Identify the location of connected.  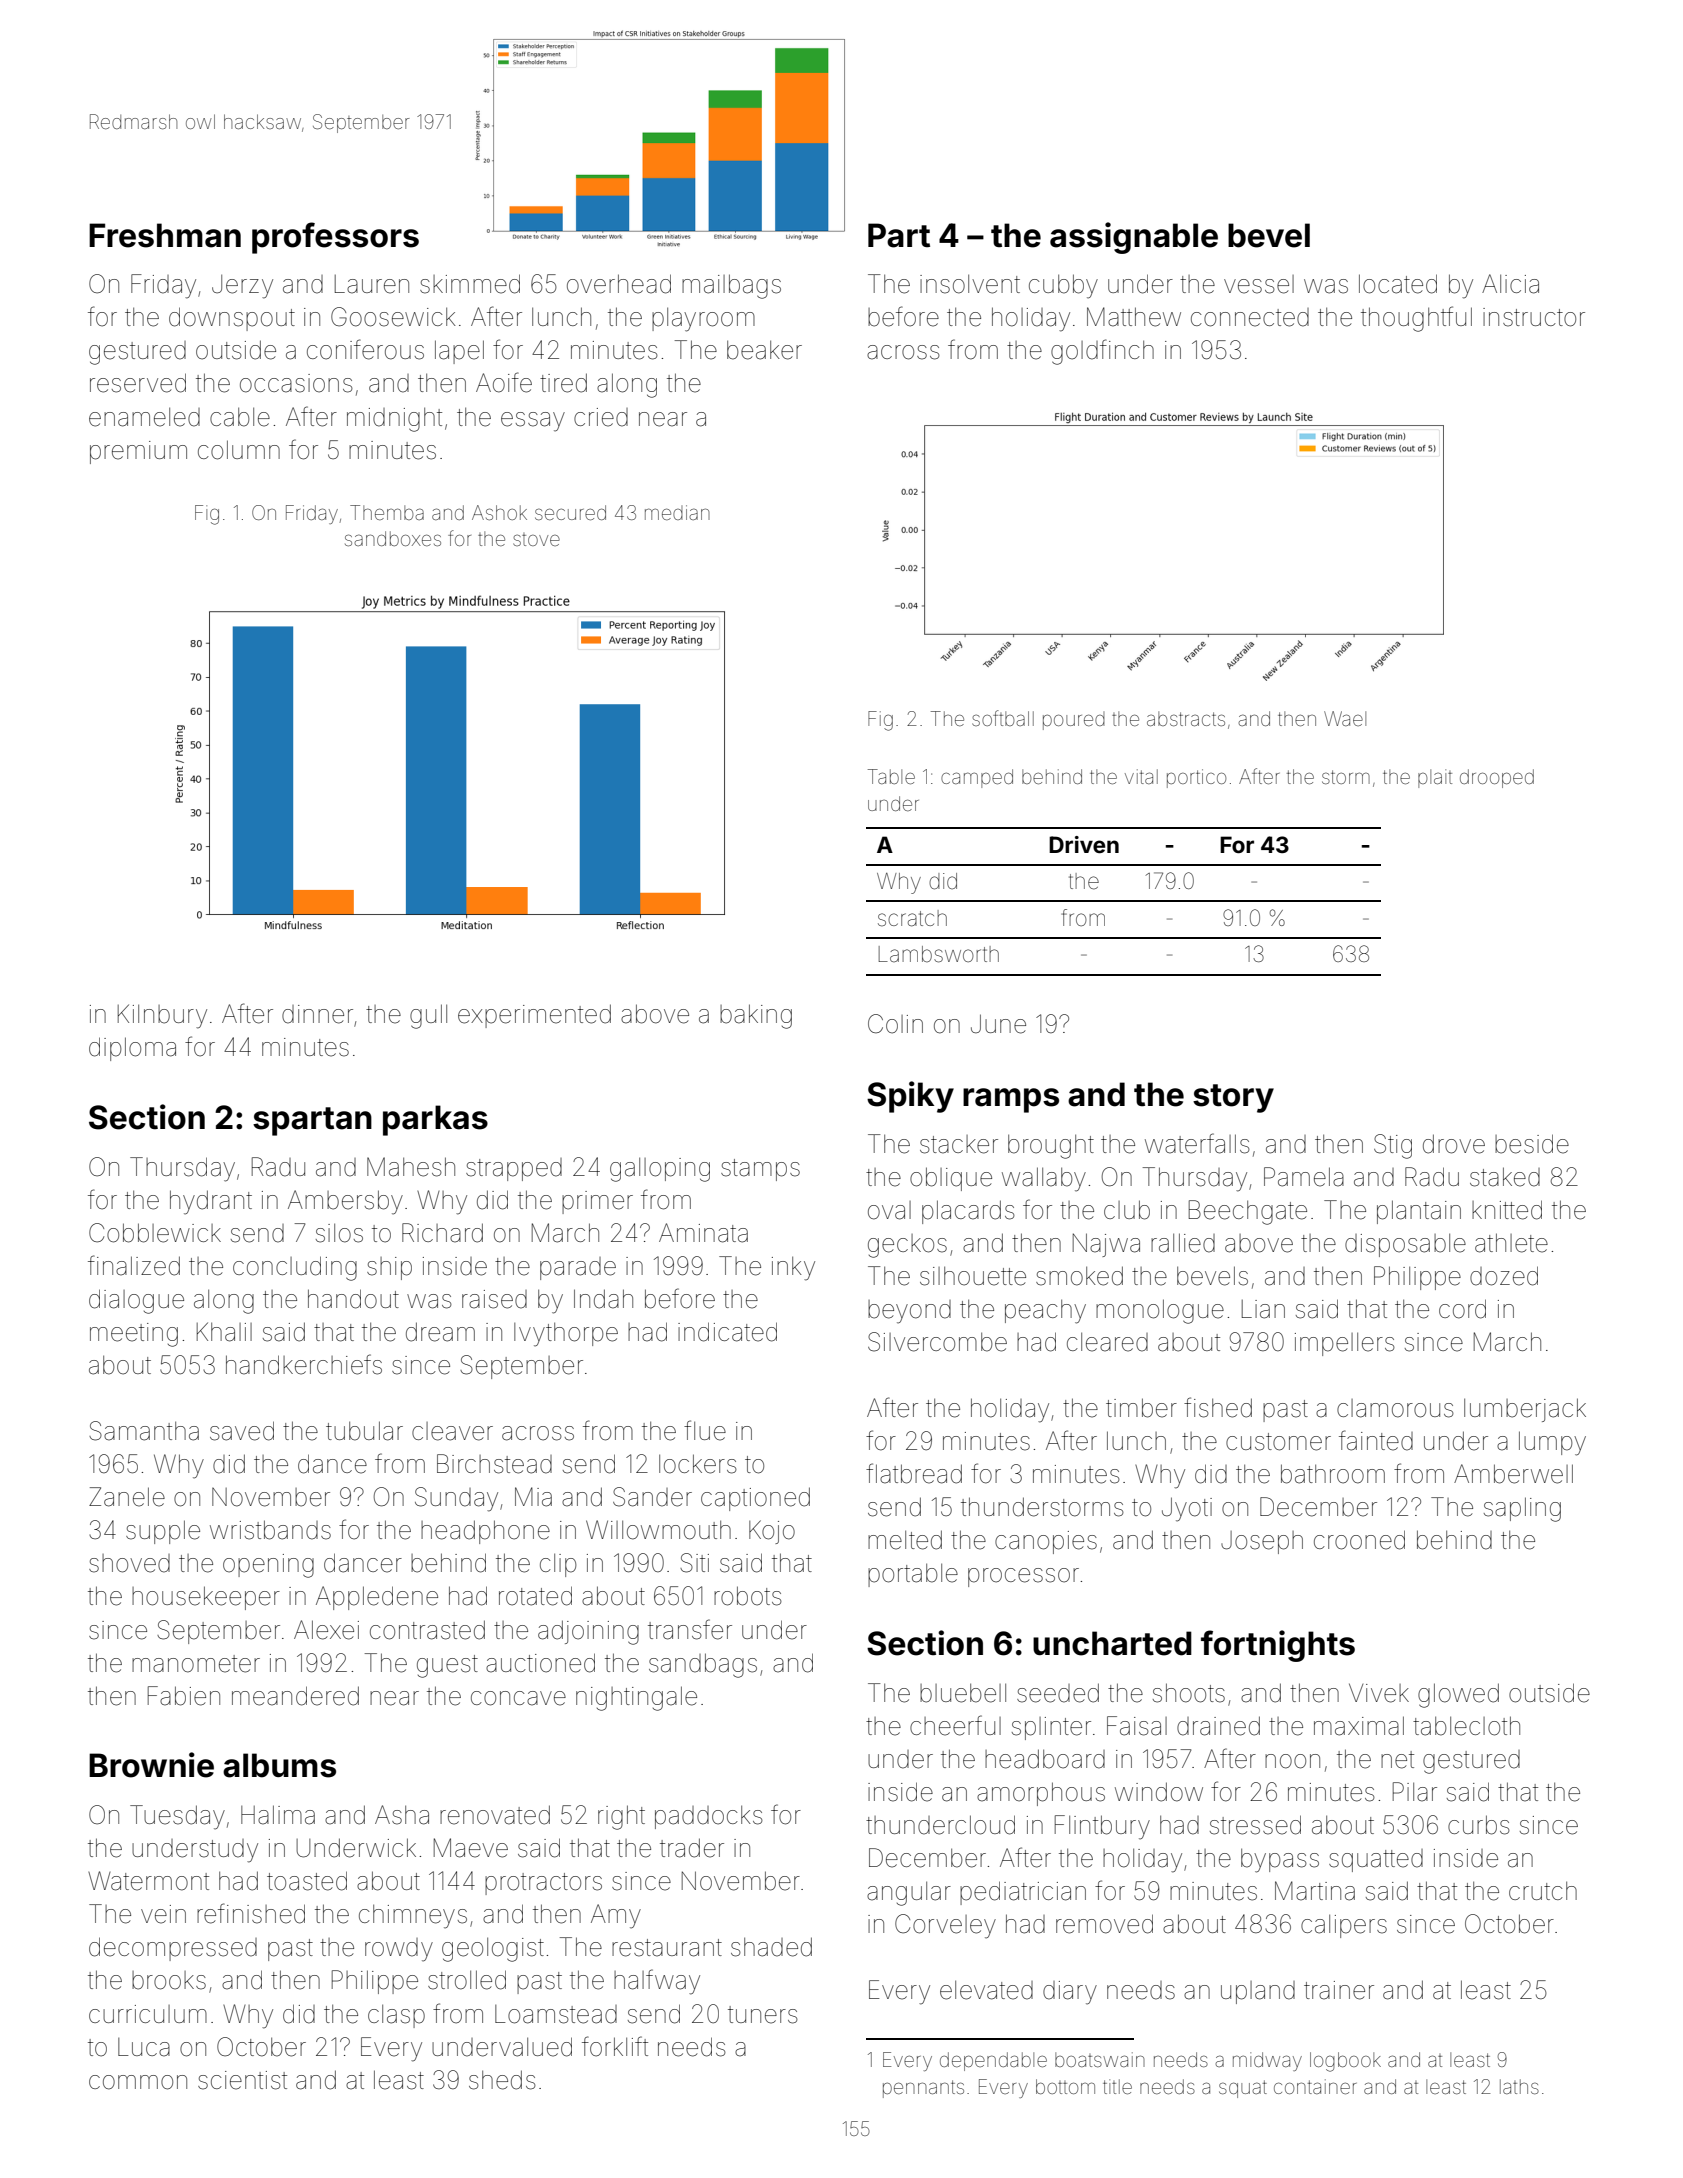
(1250, 317).
